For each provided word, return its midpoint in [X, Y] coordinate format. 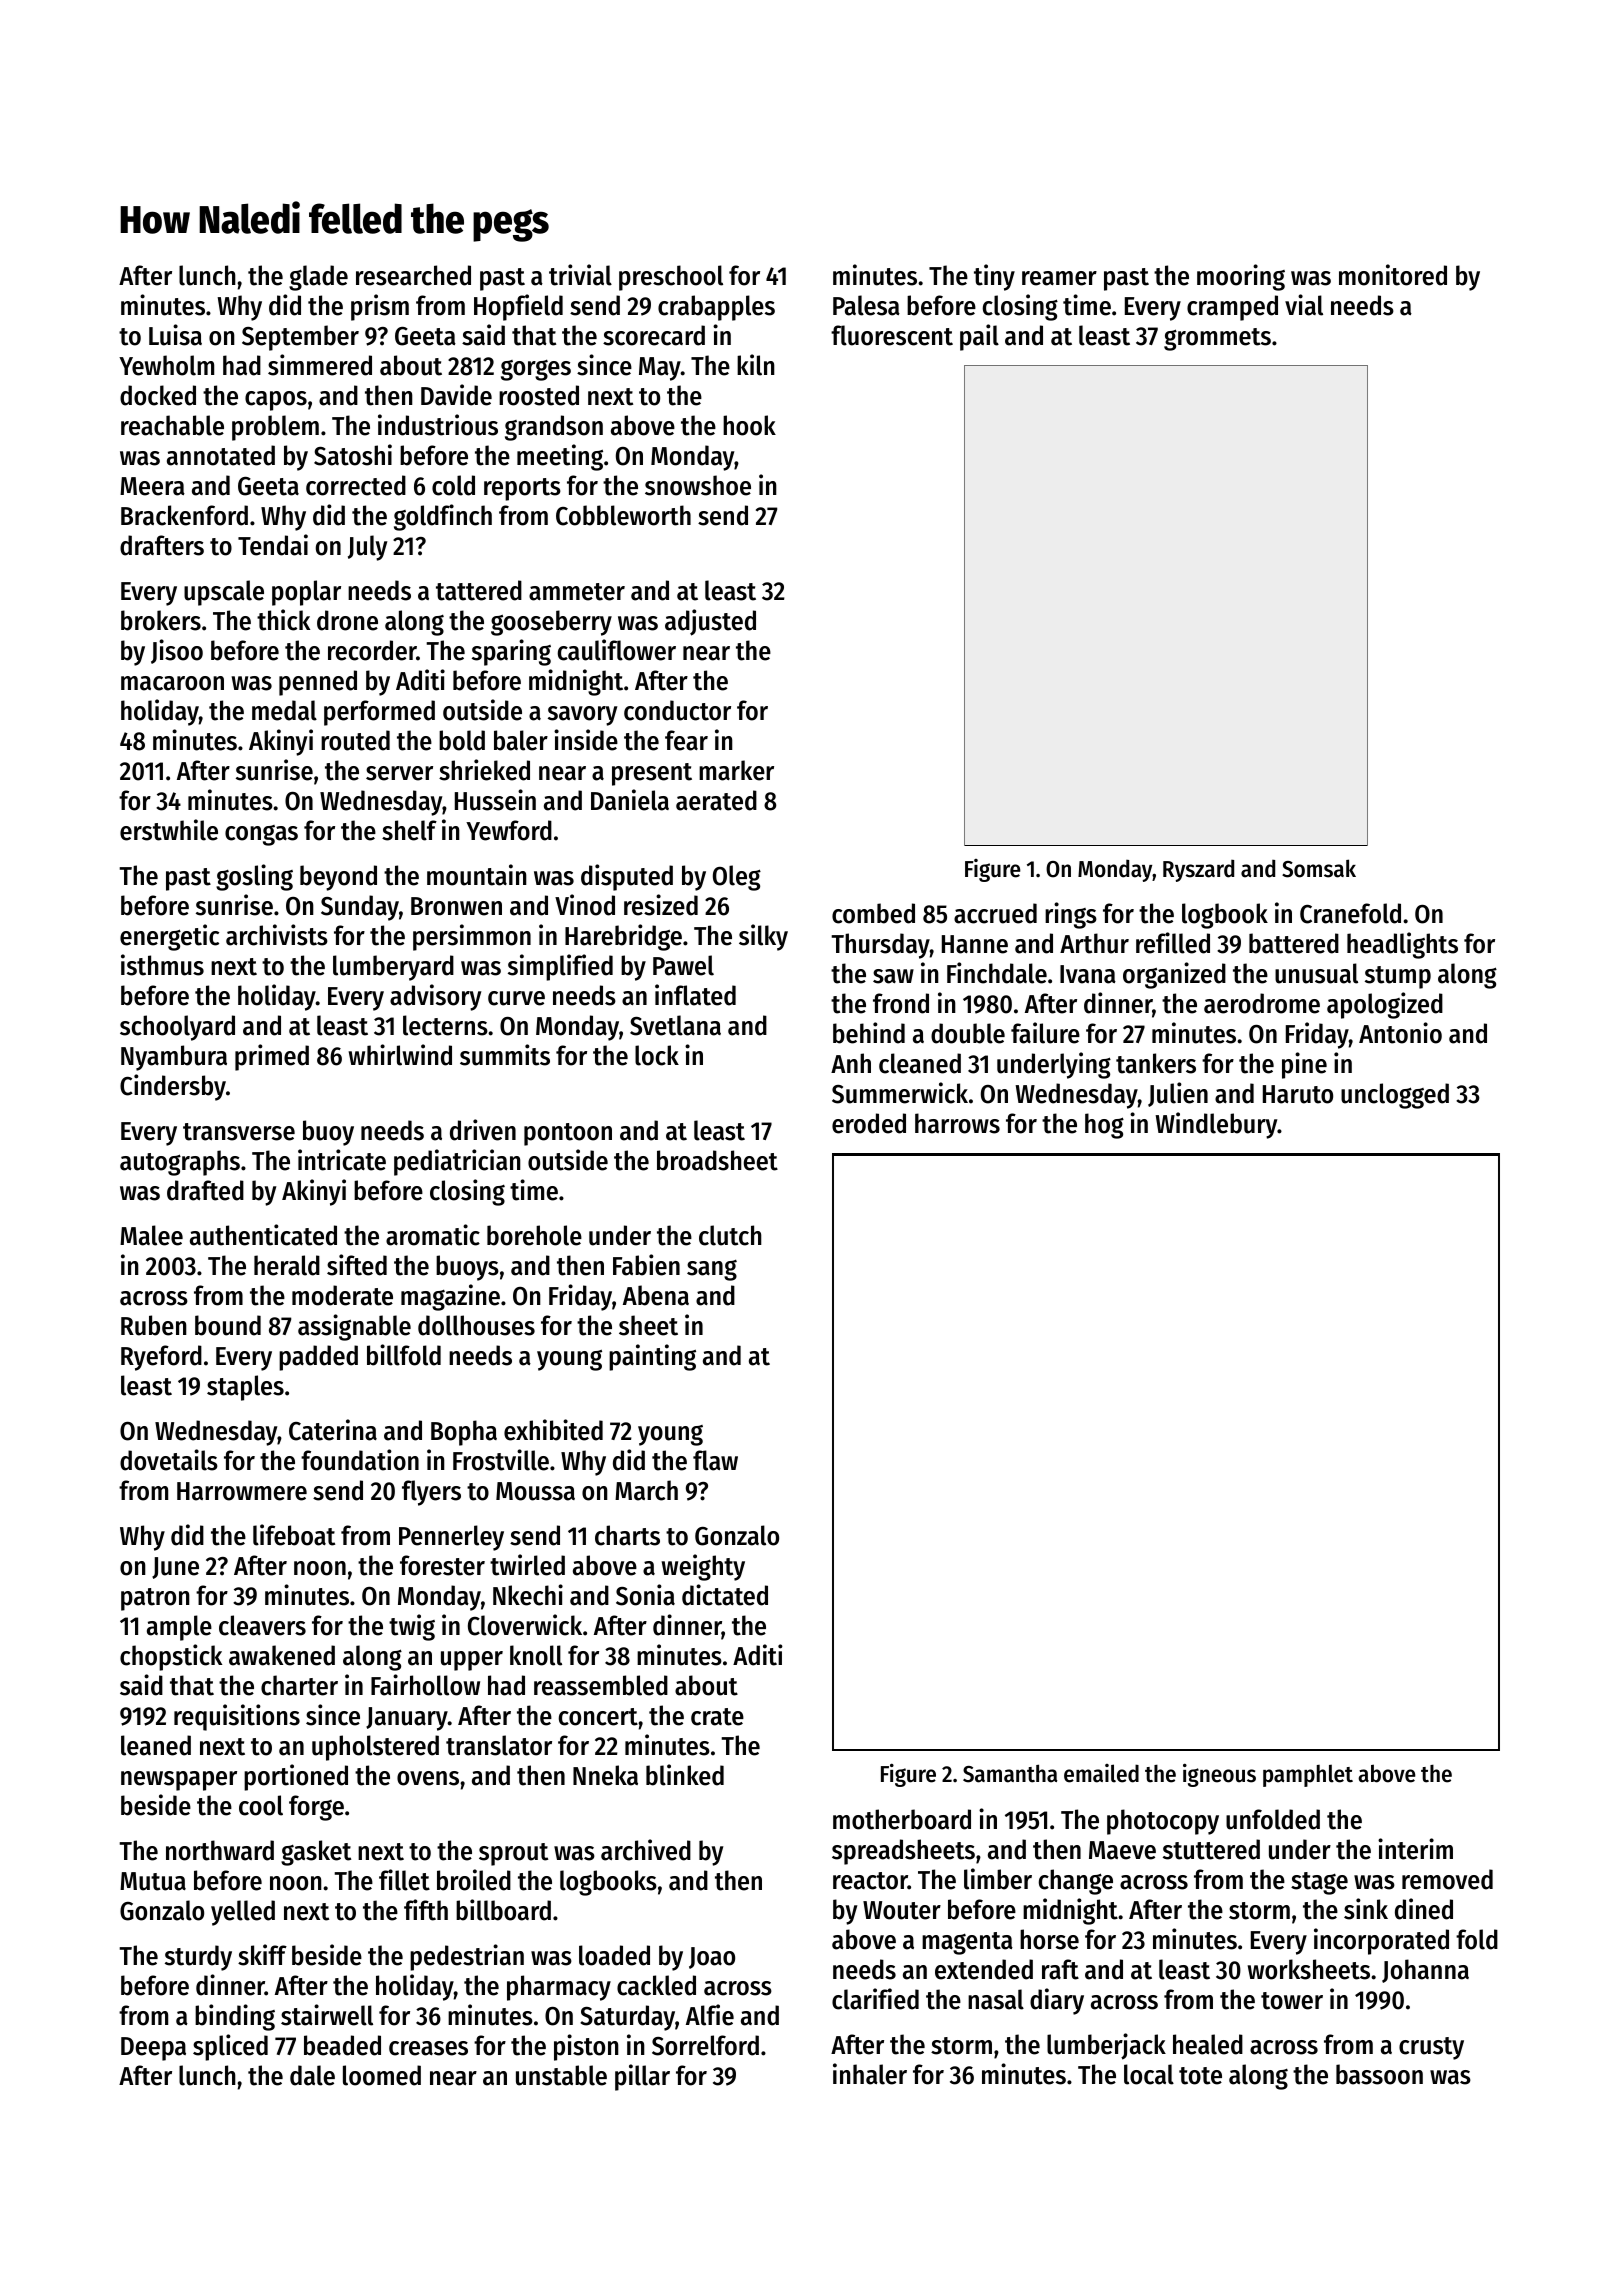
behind [869, 1033]
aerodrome [1262, 1003]
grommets [1217, 339]
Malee [151, 1235]
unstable [561, 2075]
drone [347, 620]
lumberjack [1106, 2046]
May [660, 369]
